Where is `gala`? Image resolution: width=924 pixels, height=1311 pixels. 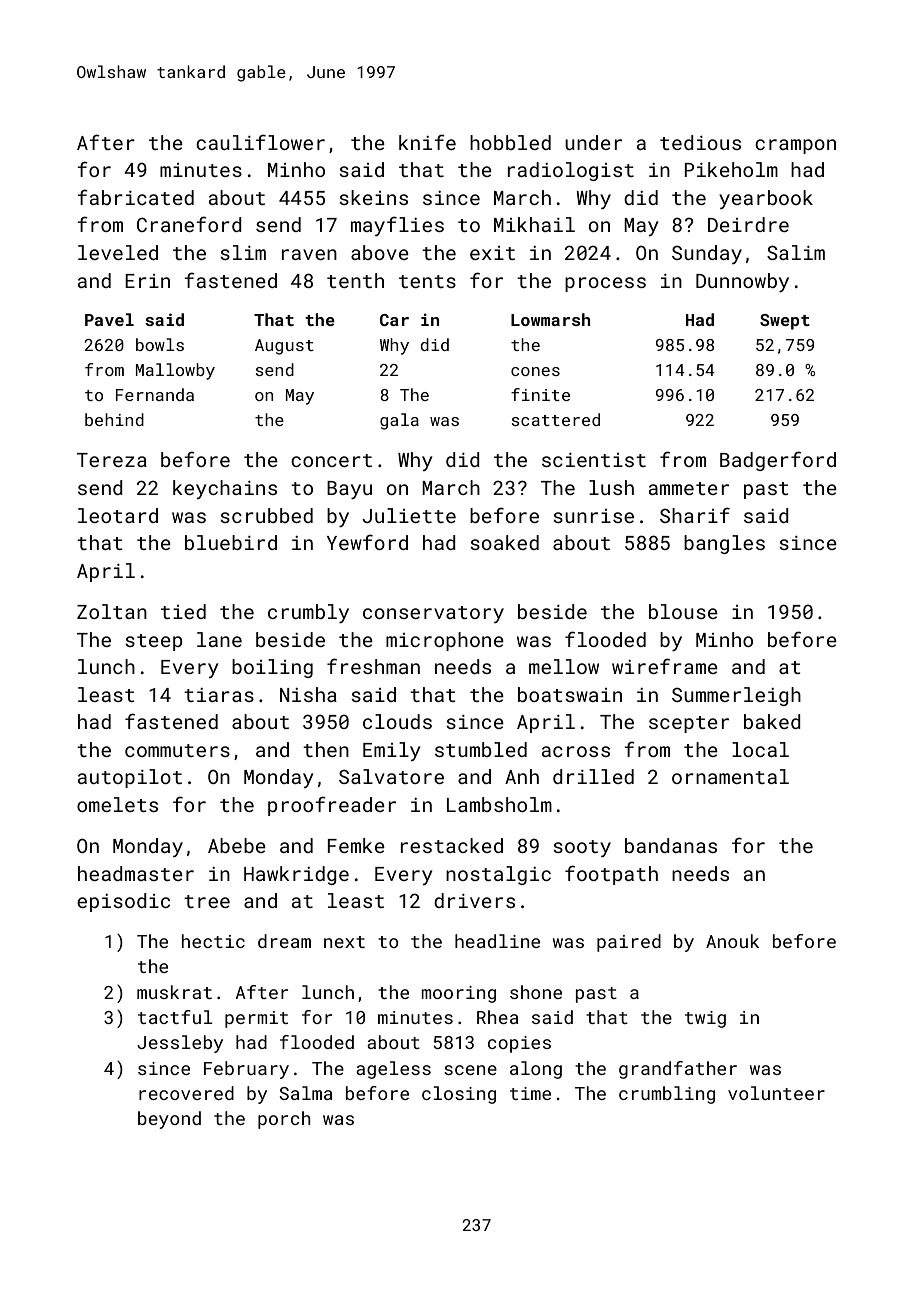
gala is located at coordinates (399, 421).
